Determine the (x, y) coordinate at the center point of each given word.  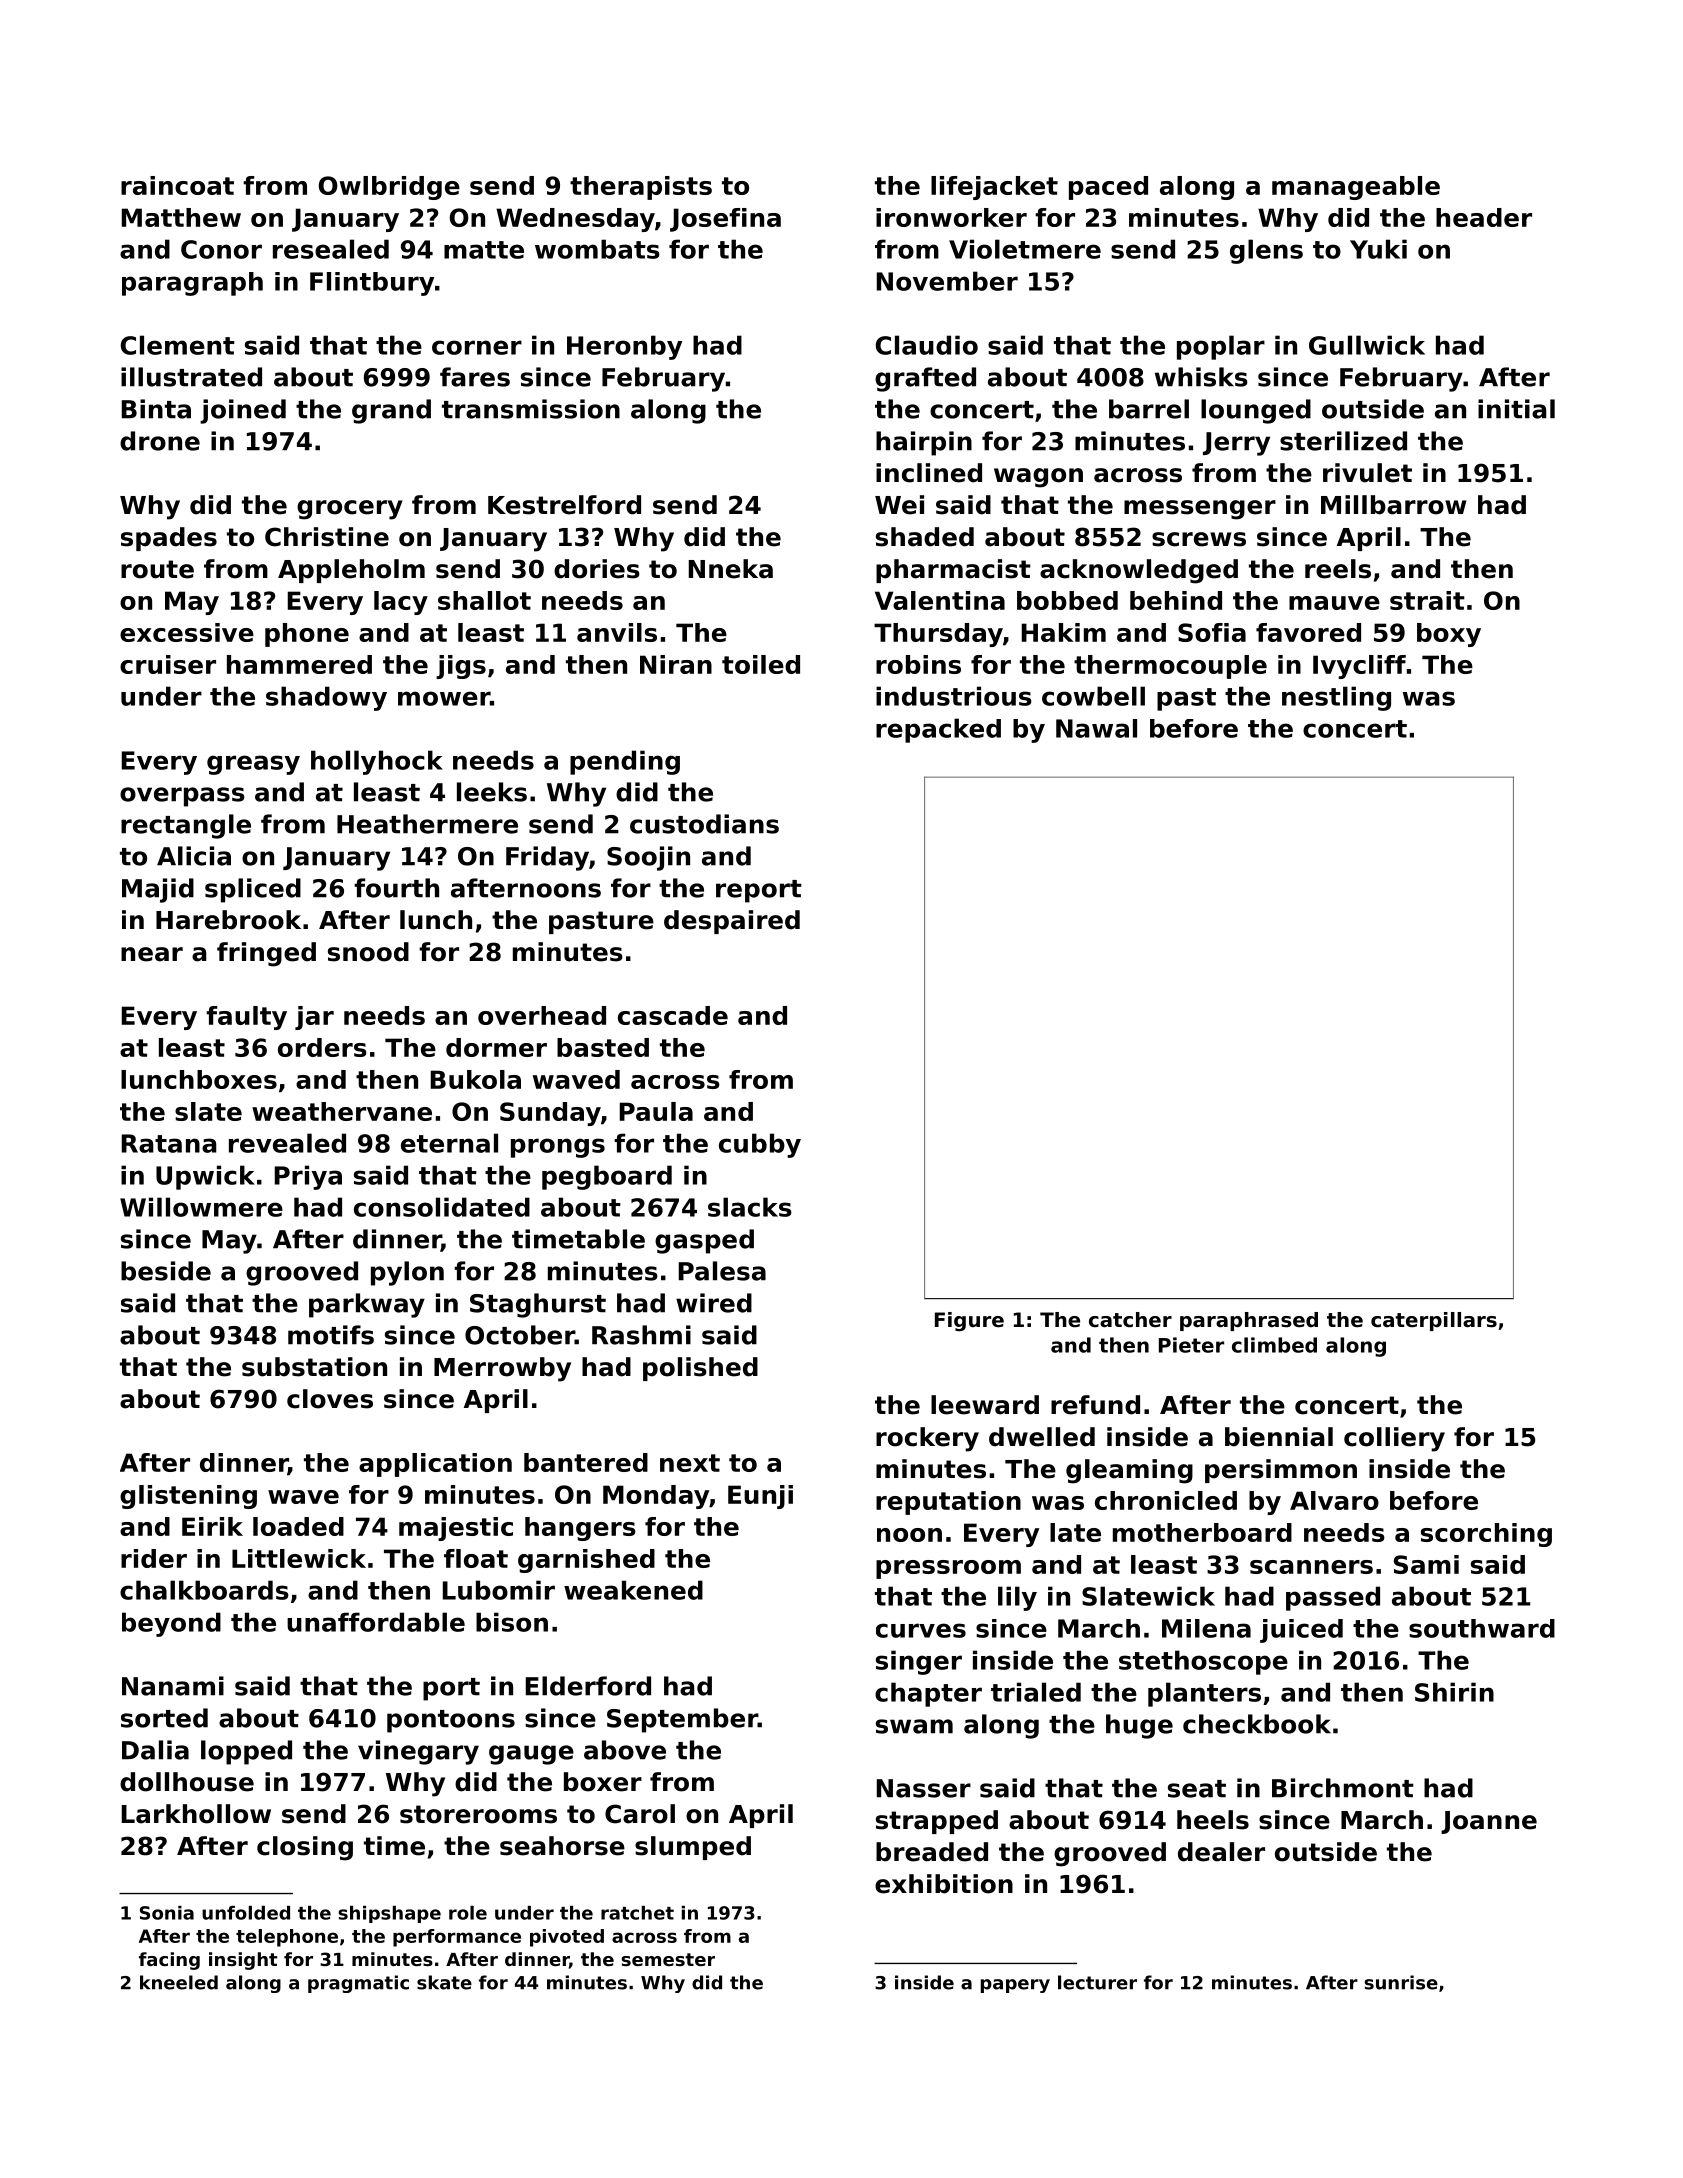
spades (169, 539)
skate (444, 1982)
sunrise (1401, 1982)
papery (1015, 1986)
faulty (246, 1018)
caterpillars (1434, 1321)
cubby (760, 1145)
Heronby (624, 347)
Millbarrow (1393, 505)
